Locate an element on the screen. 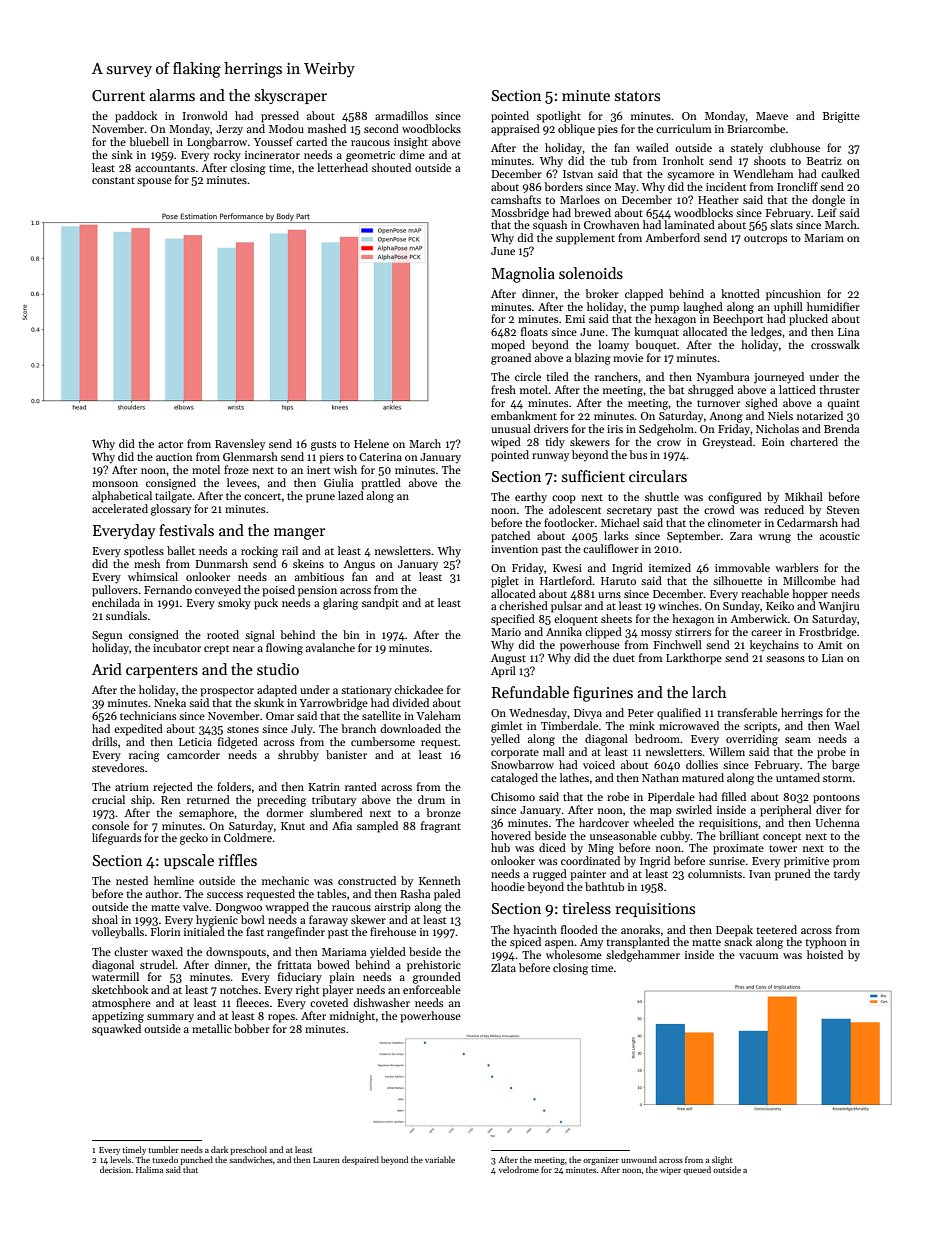 This screenshot has width=952, height=1233. Maeve is located at coordinates (772, 116).
